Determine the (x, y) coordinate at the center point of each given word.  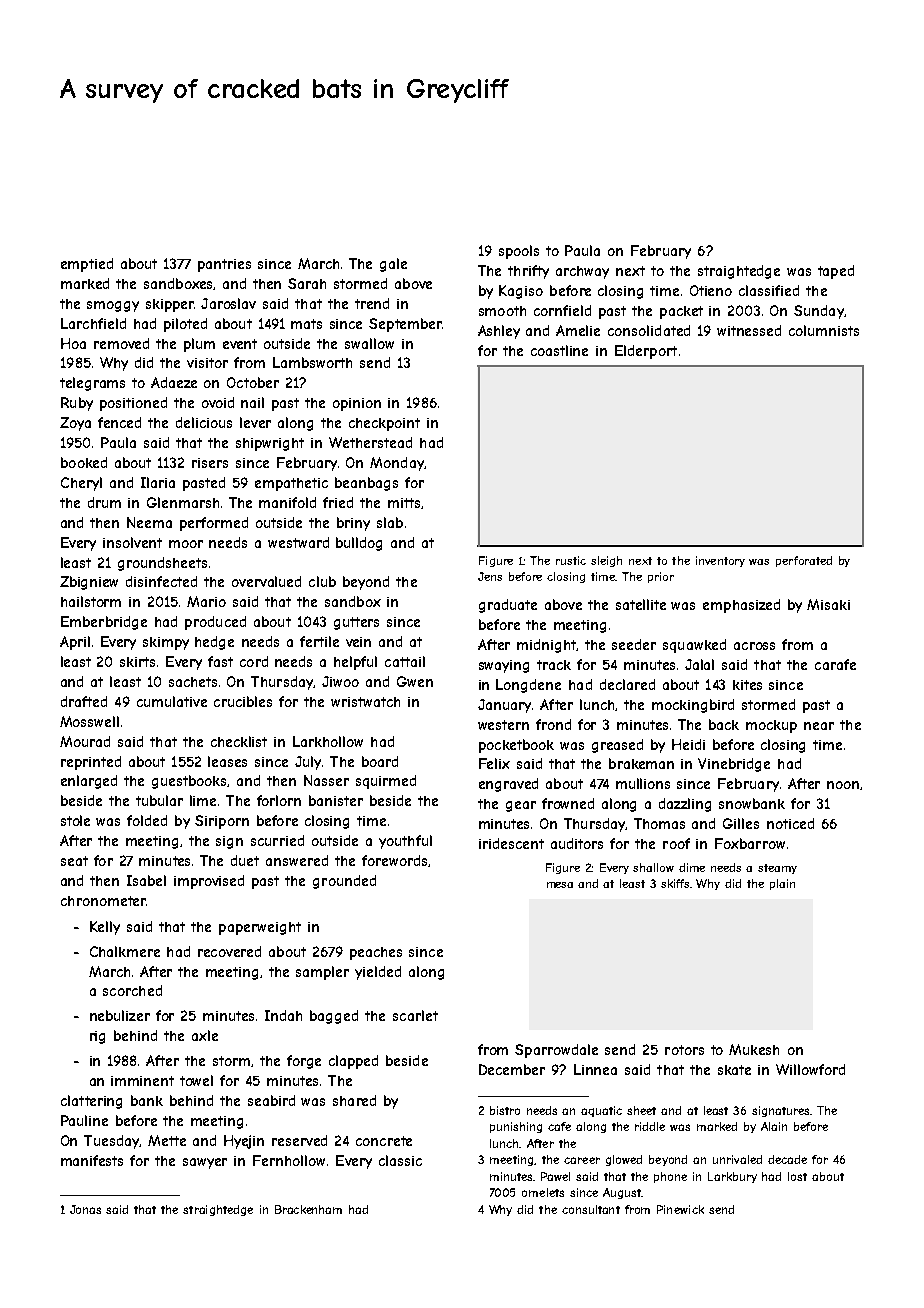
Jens (490, 576)
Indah (283, 1015)
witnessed (749, 330)
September (405, 325)
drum (104, 502)
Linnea (595, 1069)
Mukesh (754, 1049)
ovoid (218, 402)
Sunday (819, 312)
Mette (167, 1140)
